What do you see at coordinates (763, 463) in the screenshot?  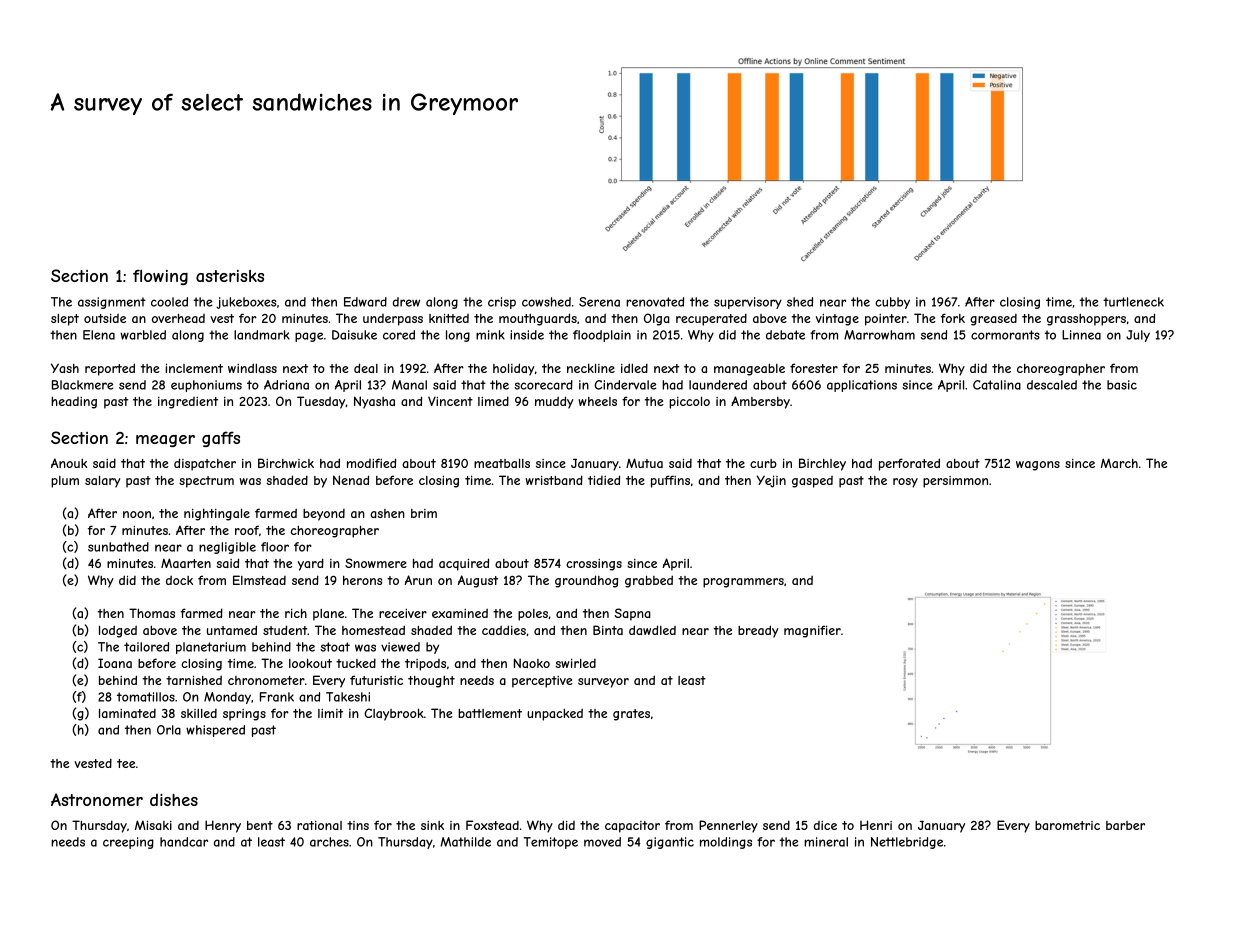 I see `curb` at bounding box center [763, 463].
